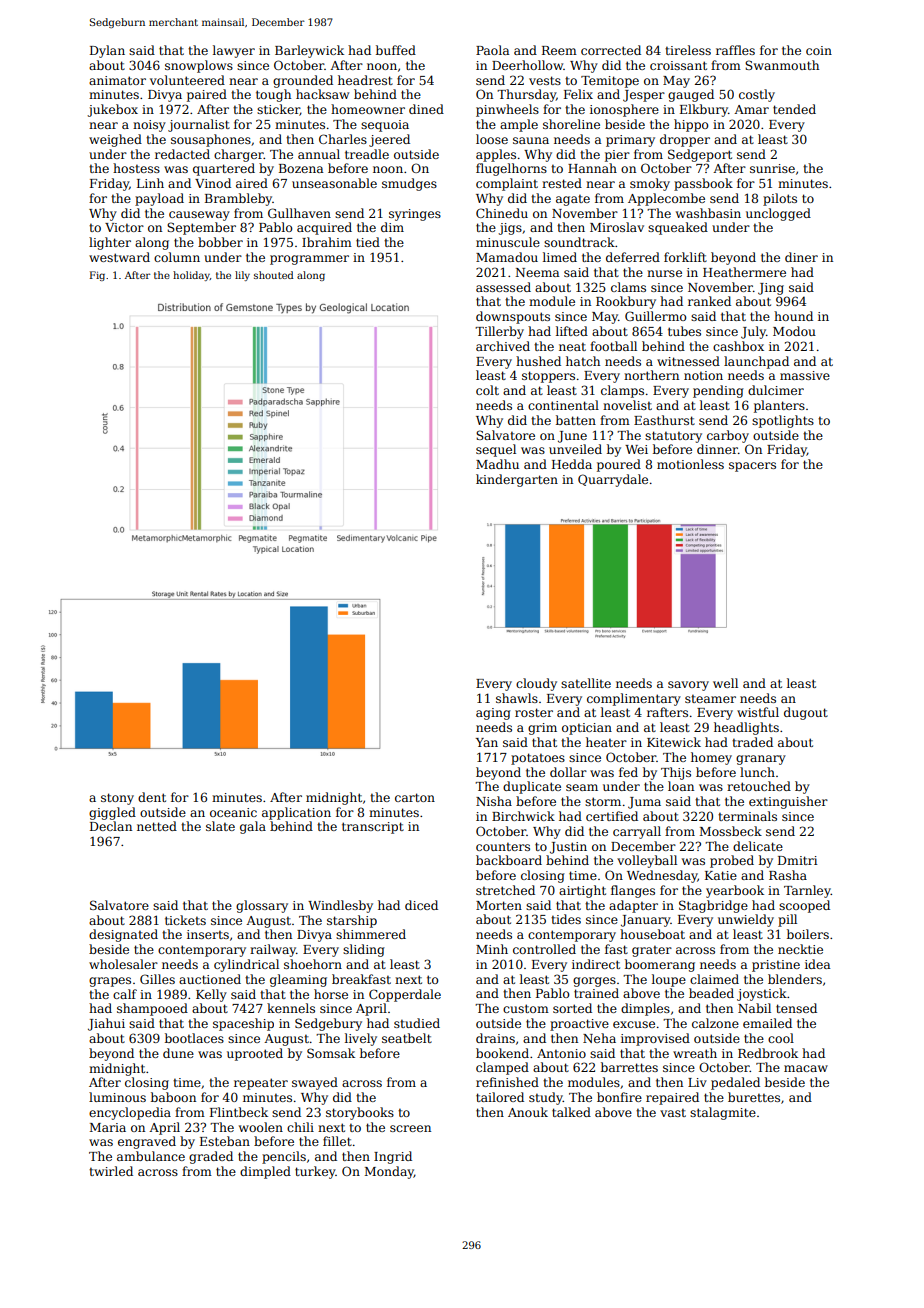 The width and height of the image is (924, 1308). Describe the element at coordinates (517, 480) in the image. I see `kindergarten` at that location.
